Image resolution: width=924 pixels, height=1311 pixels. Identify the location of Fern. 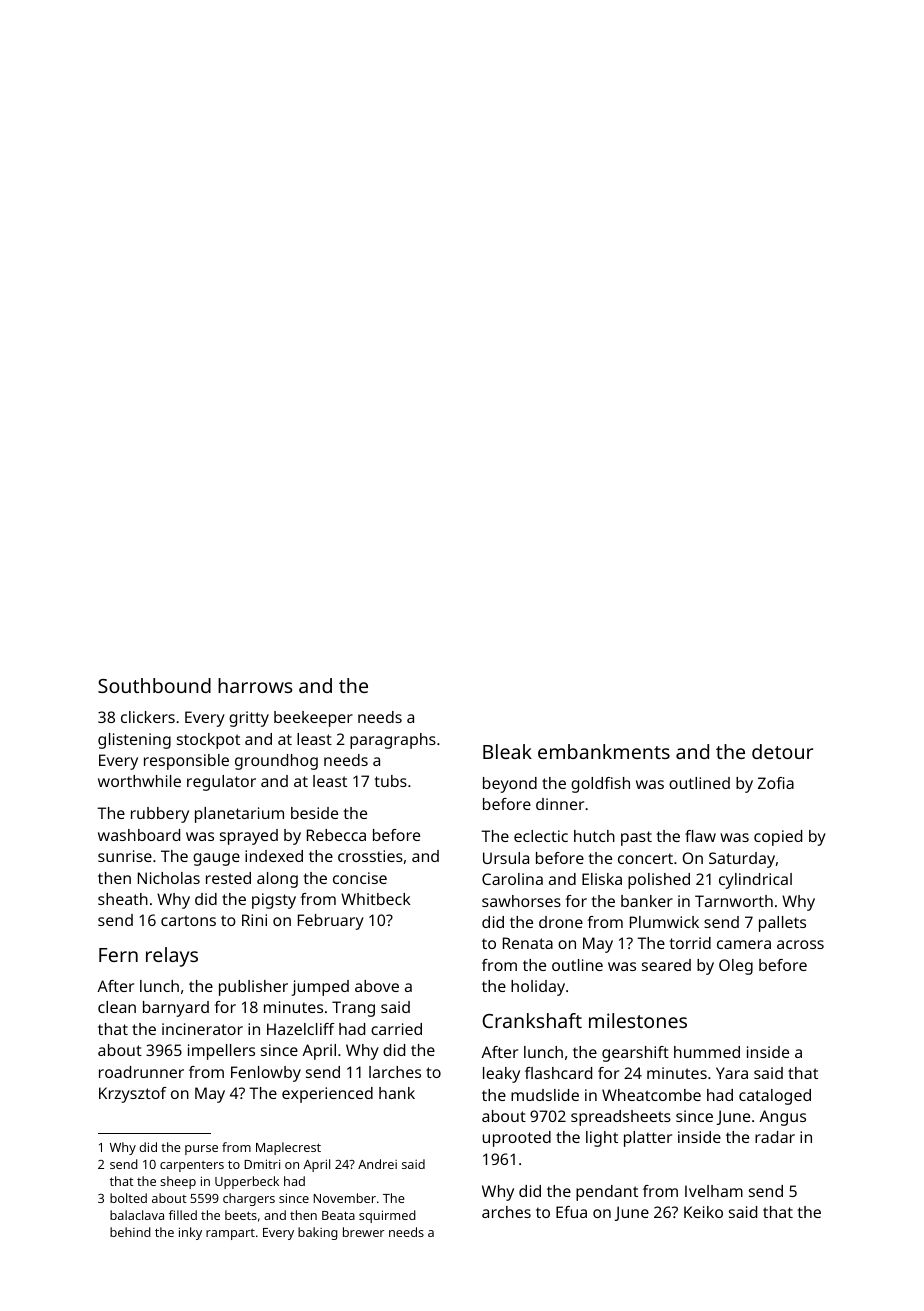
(118, 955).
